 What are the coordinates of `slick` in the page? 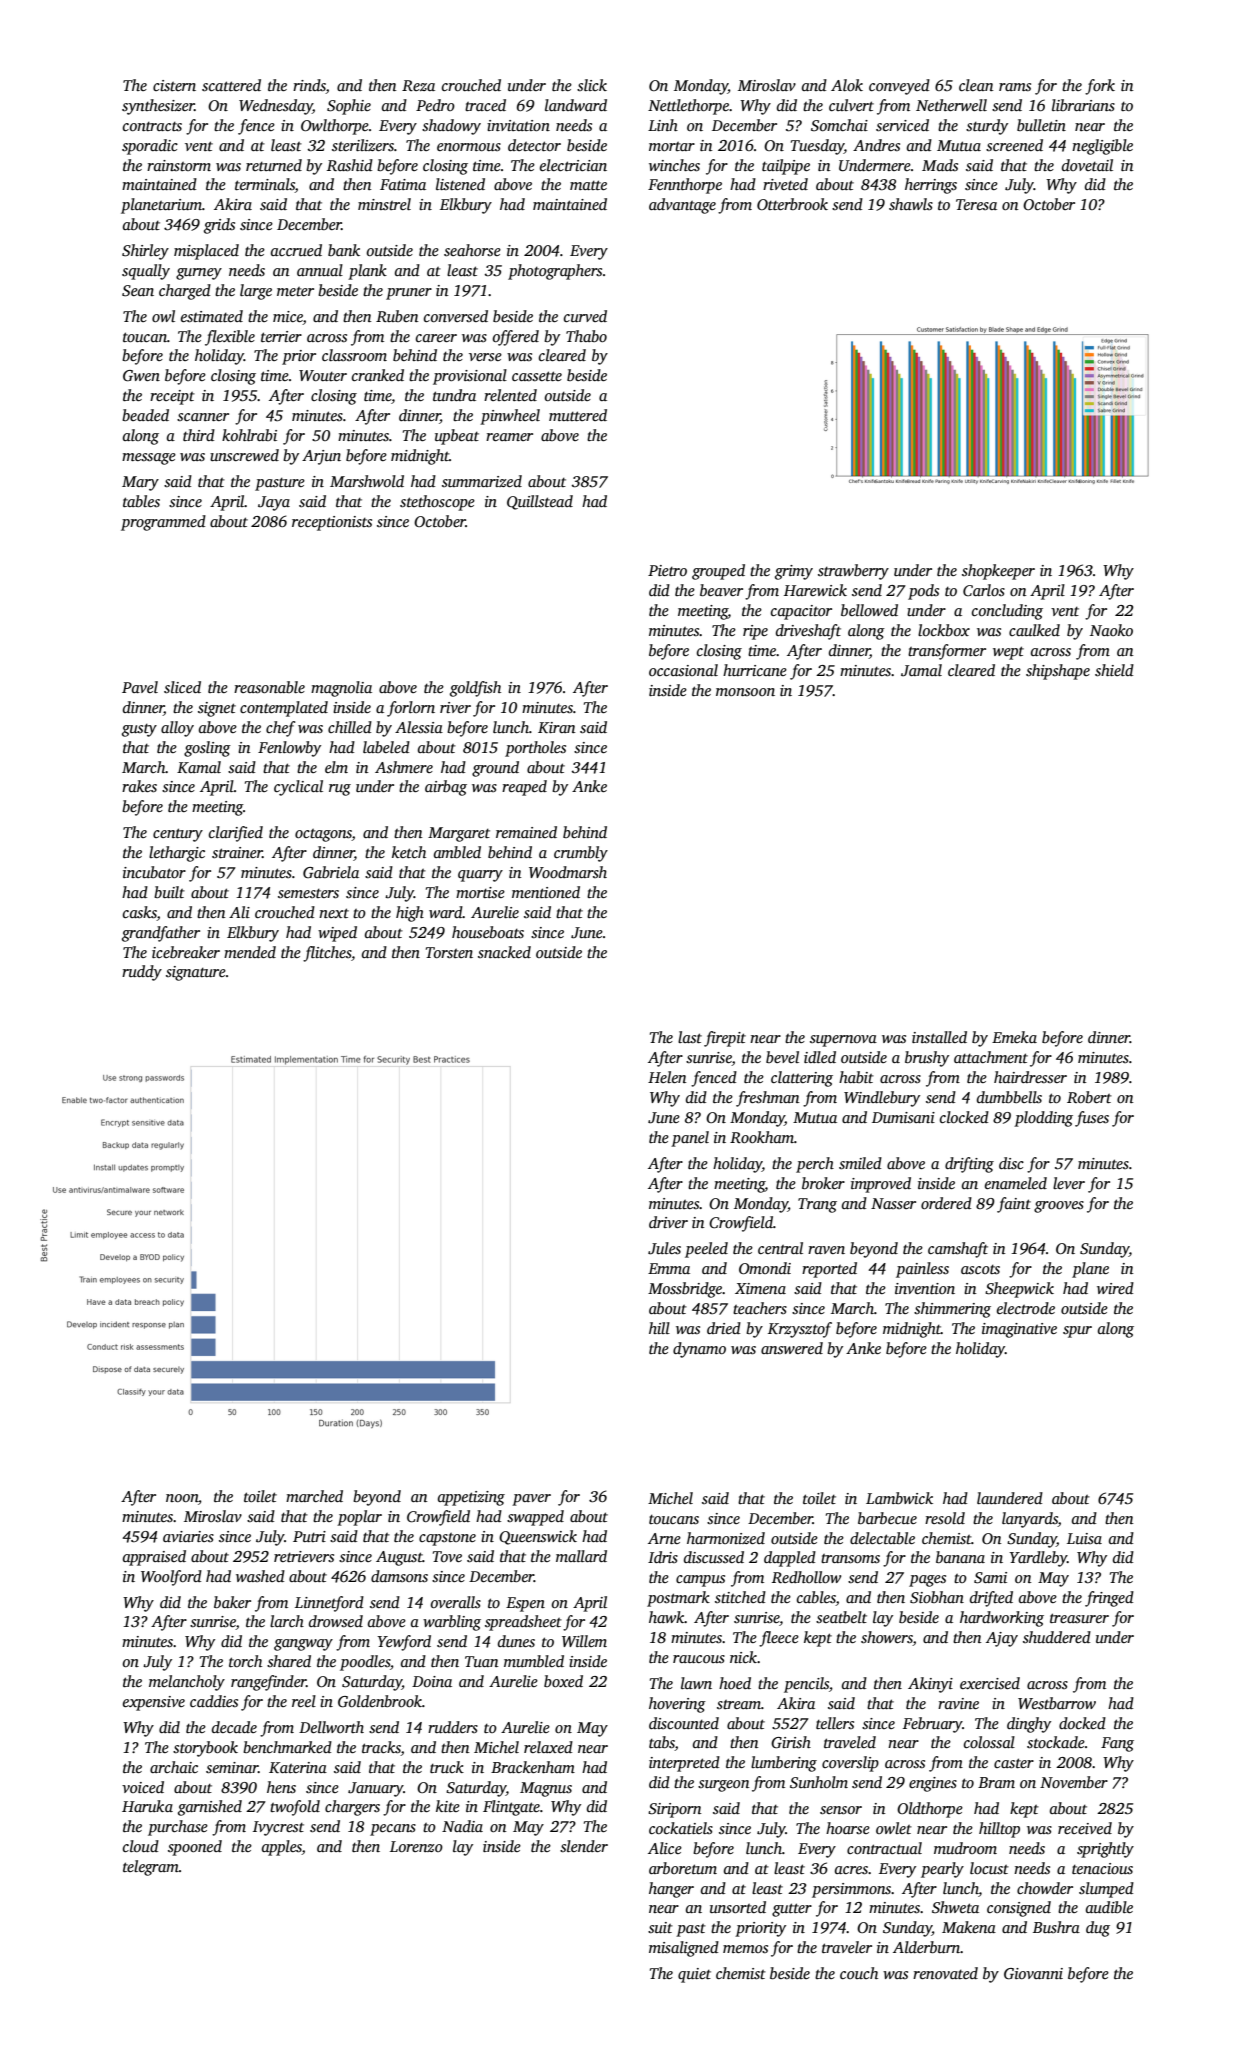 It's located at (592, 85).
